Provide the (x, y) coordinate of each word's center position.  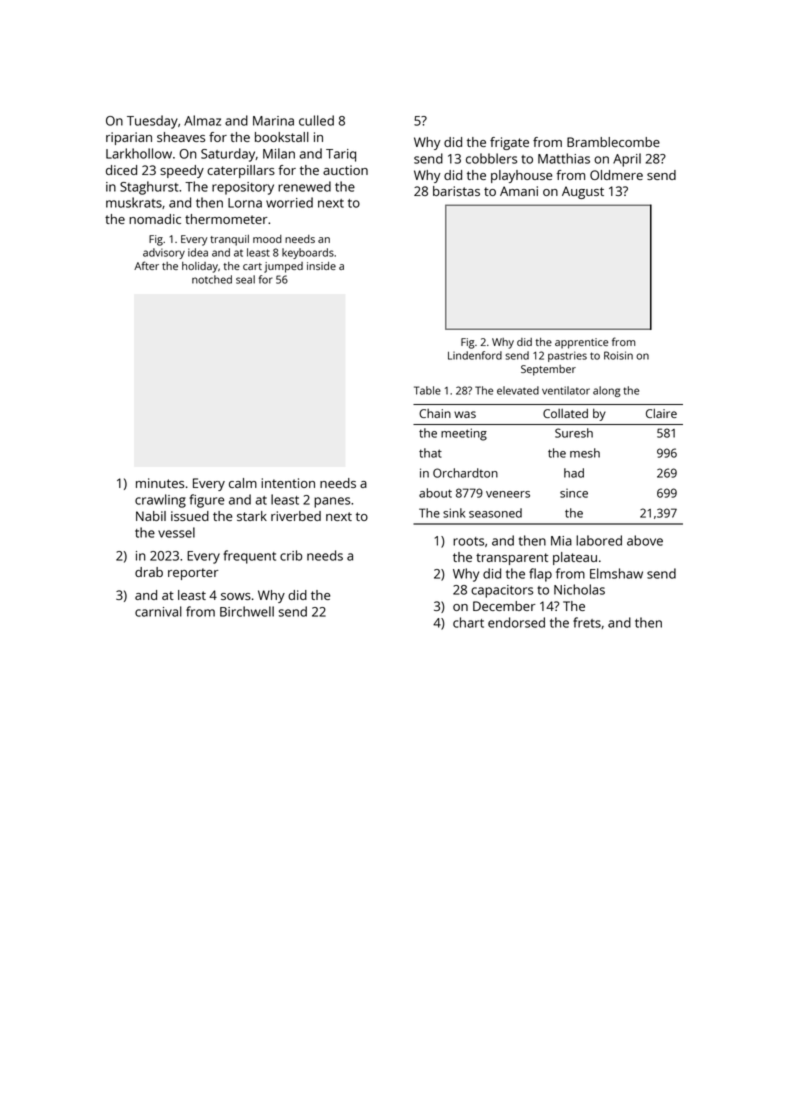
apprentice (581, 343)
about (435, 493)
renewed (304, 186)
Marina (273, 121)
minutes (160, 483)
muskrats (134, 202)
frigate (509, 143)
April (627, 160)
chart (468, 622)
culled (316, 120)
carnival (158, 611)
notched (212, 279)
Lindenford (475, 355)
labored (599, 540)
